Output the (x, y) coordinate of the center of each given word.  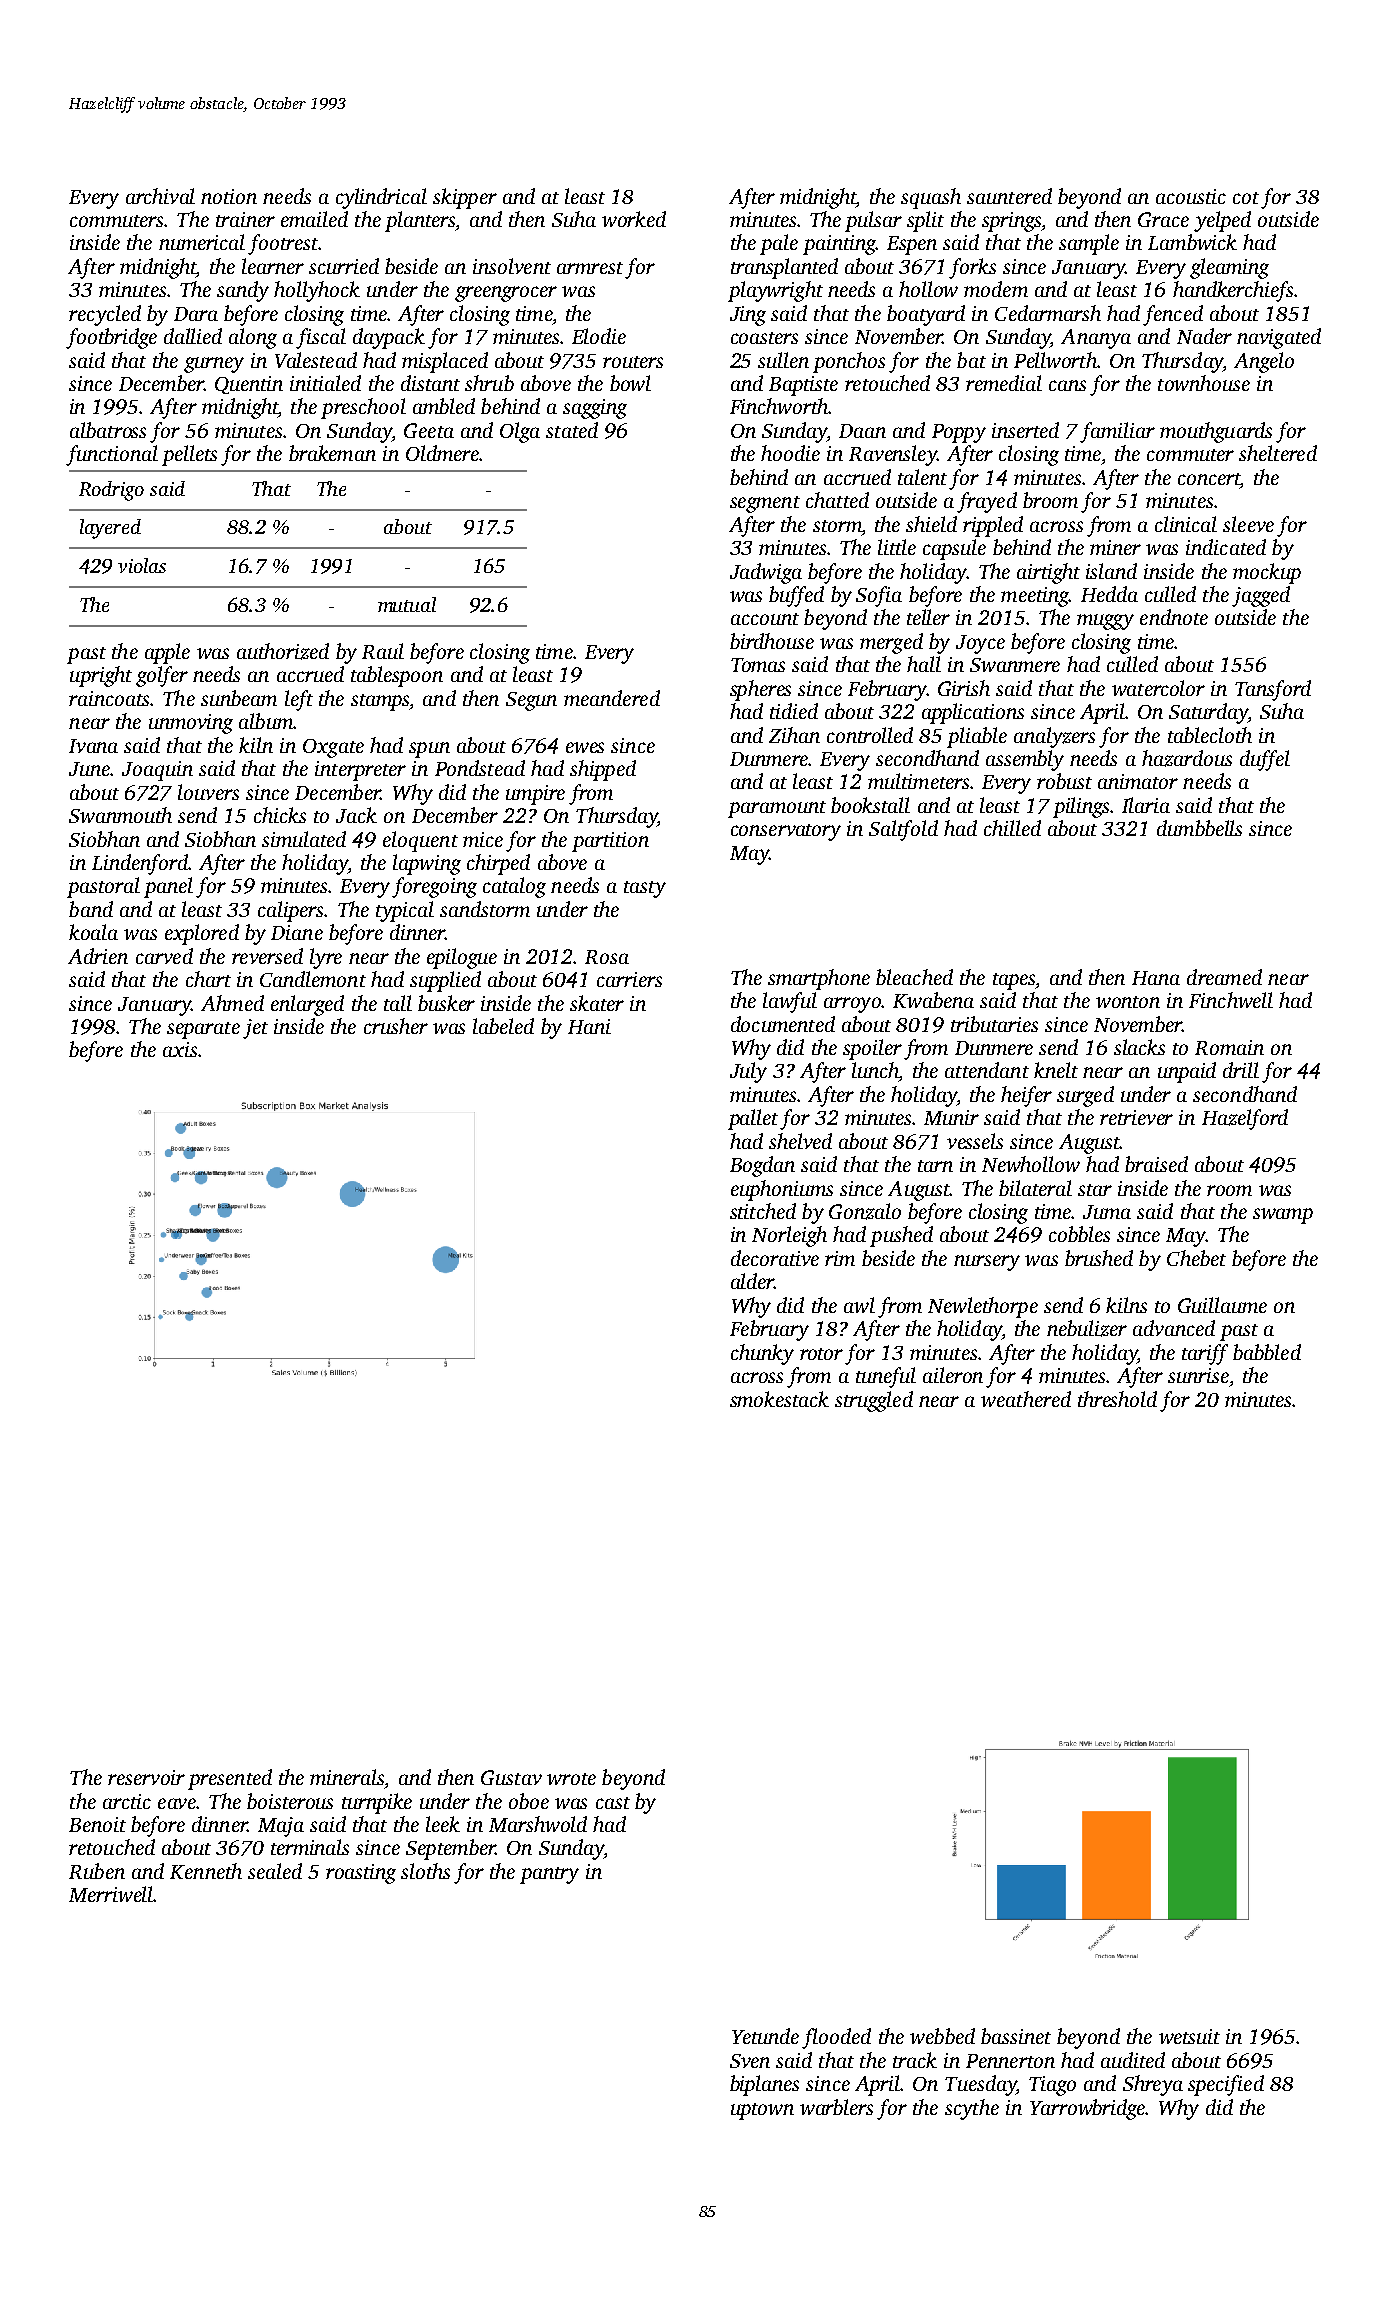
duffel (1265, 760)
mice (483, 839)
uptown (762, 2111)
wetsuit (1189, 2036)
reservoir (146, 1777)
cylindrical (381, 198)
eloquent (420, 841)
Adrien (98, 956)
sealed (275, 1871)
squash (931, 198)
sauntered (1009, 196)
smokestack (779, 1399)
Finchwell (1231, 1000)
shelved (800, 1141)
